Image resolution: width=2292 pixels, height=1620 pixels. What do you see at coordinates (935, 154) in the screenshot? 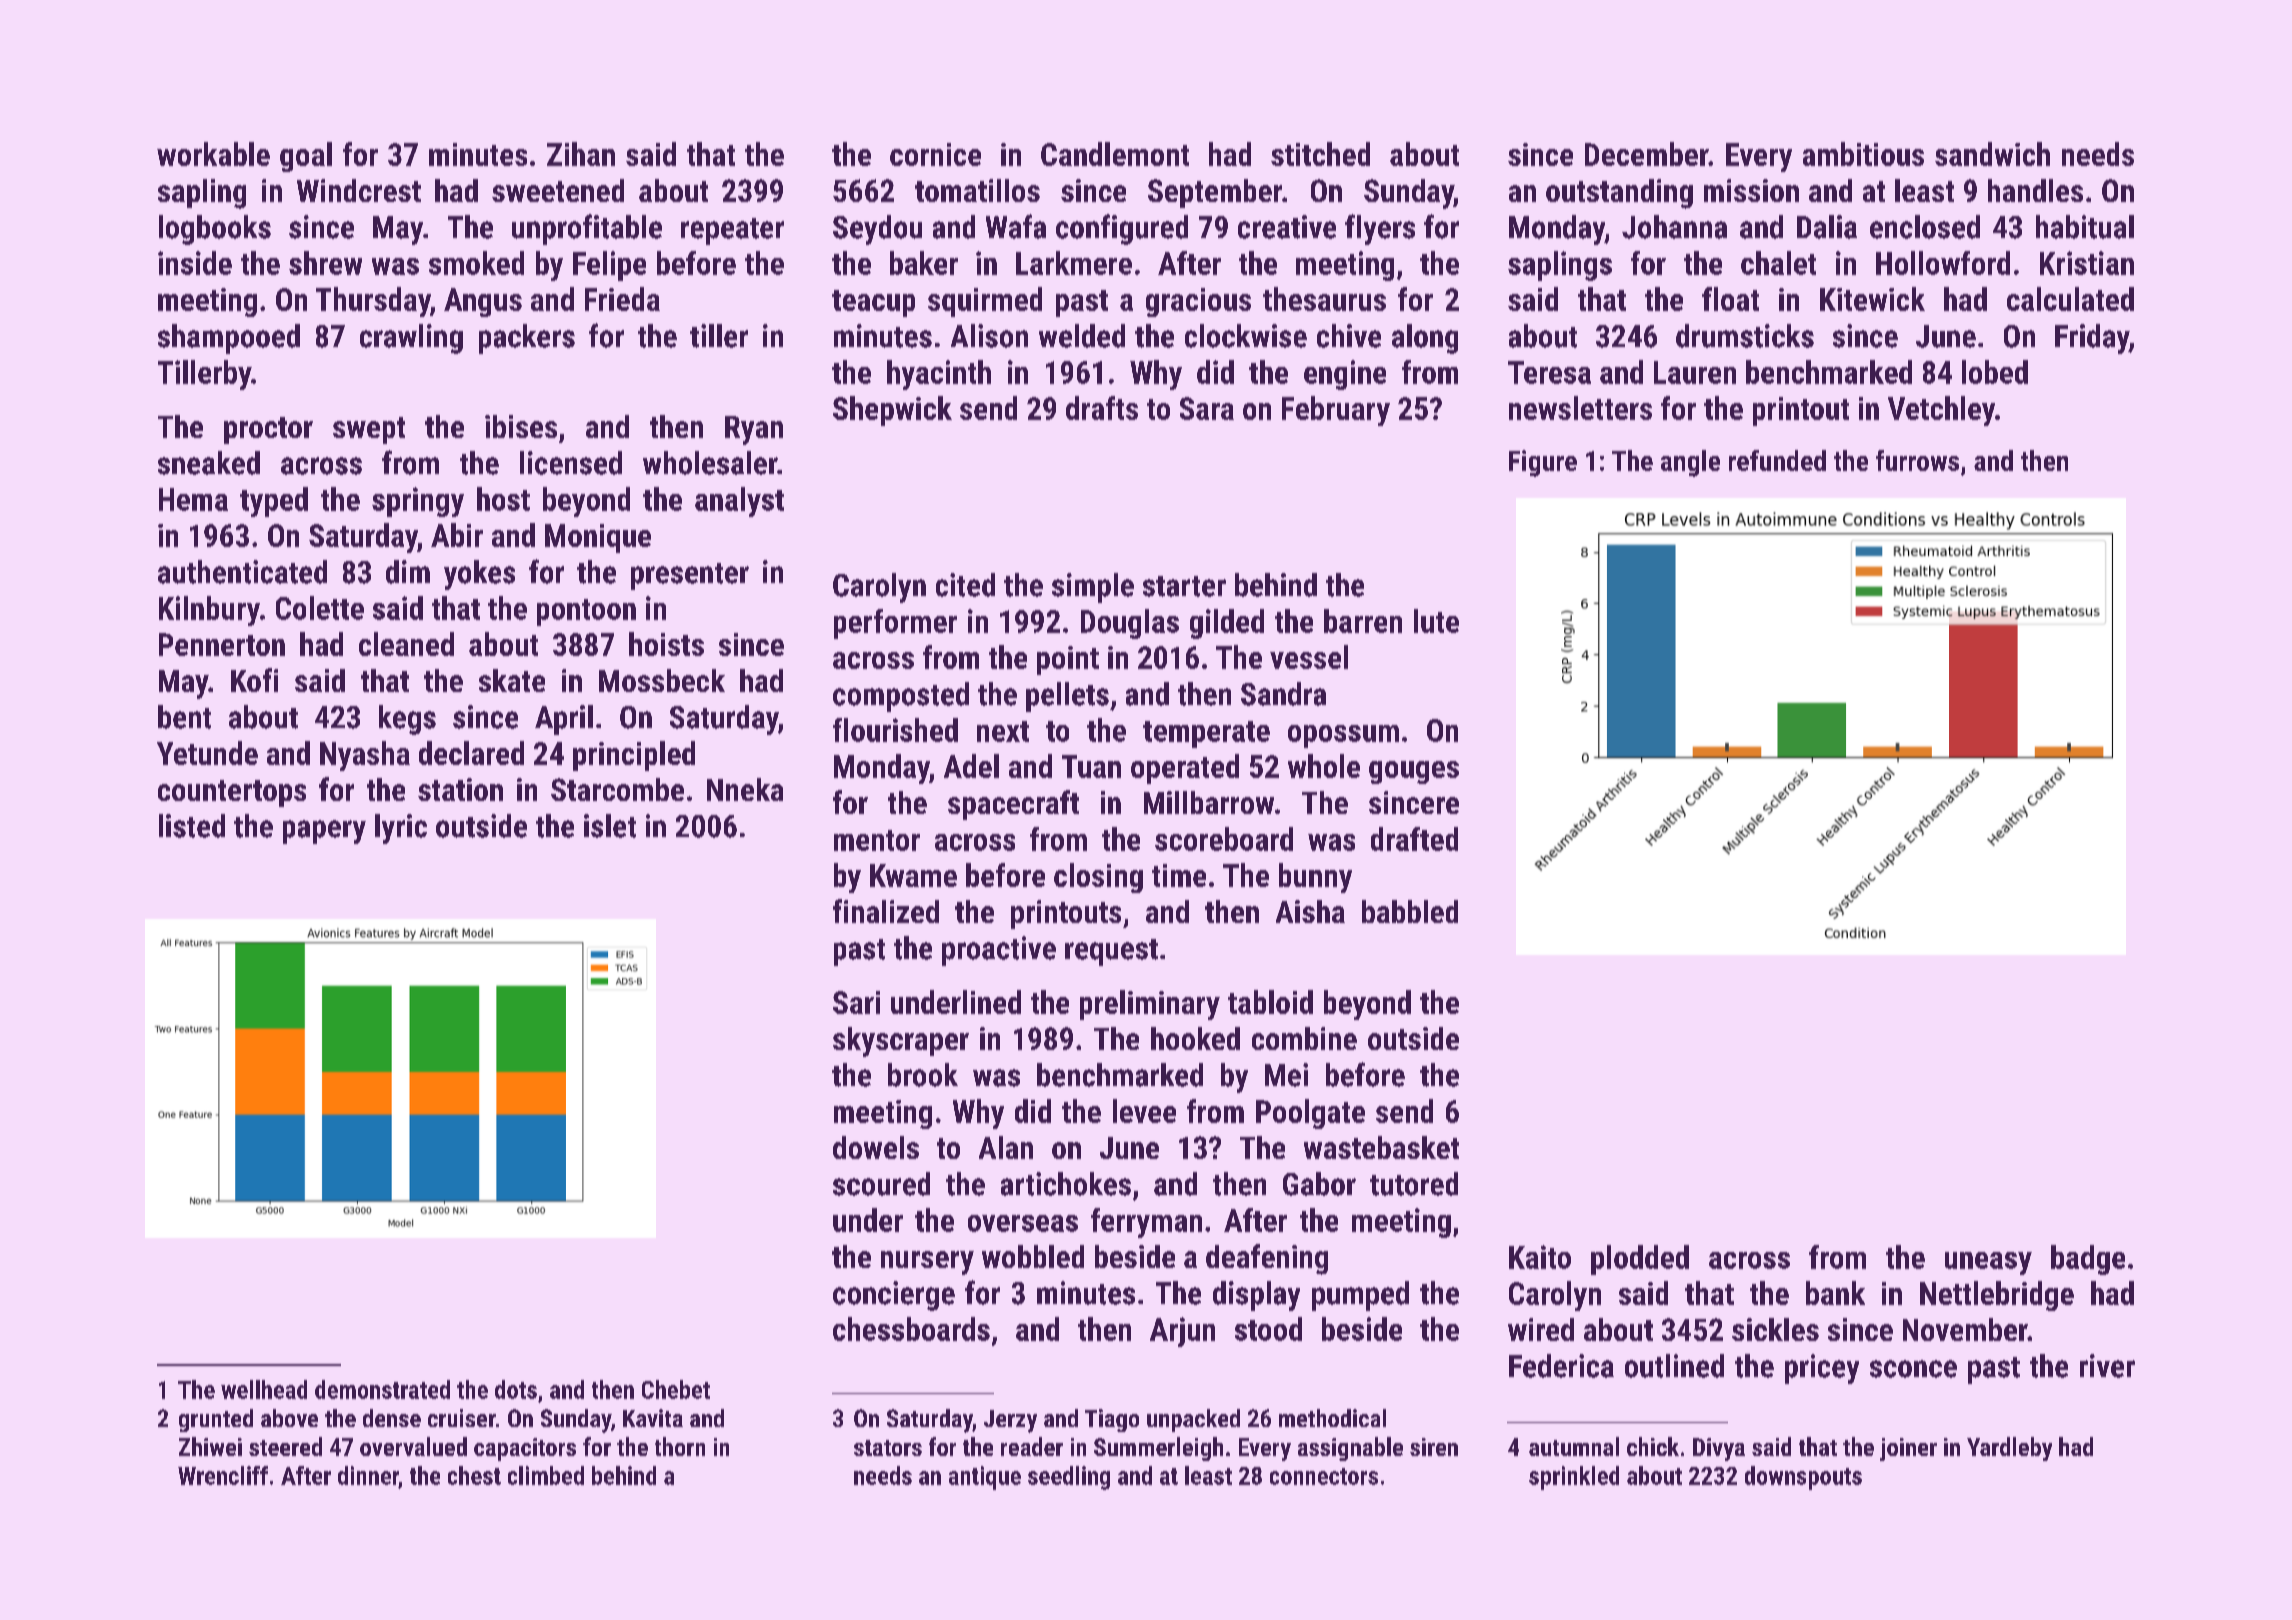
I see `cornice` at bounding box center [935, 154].
